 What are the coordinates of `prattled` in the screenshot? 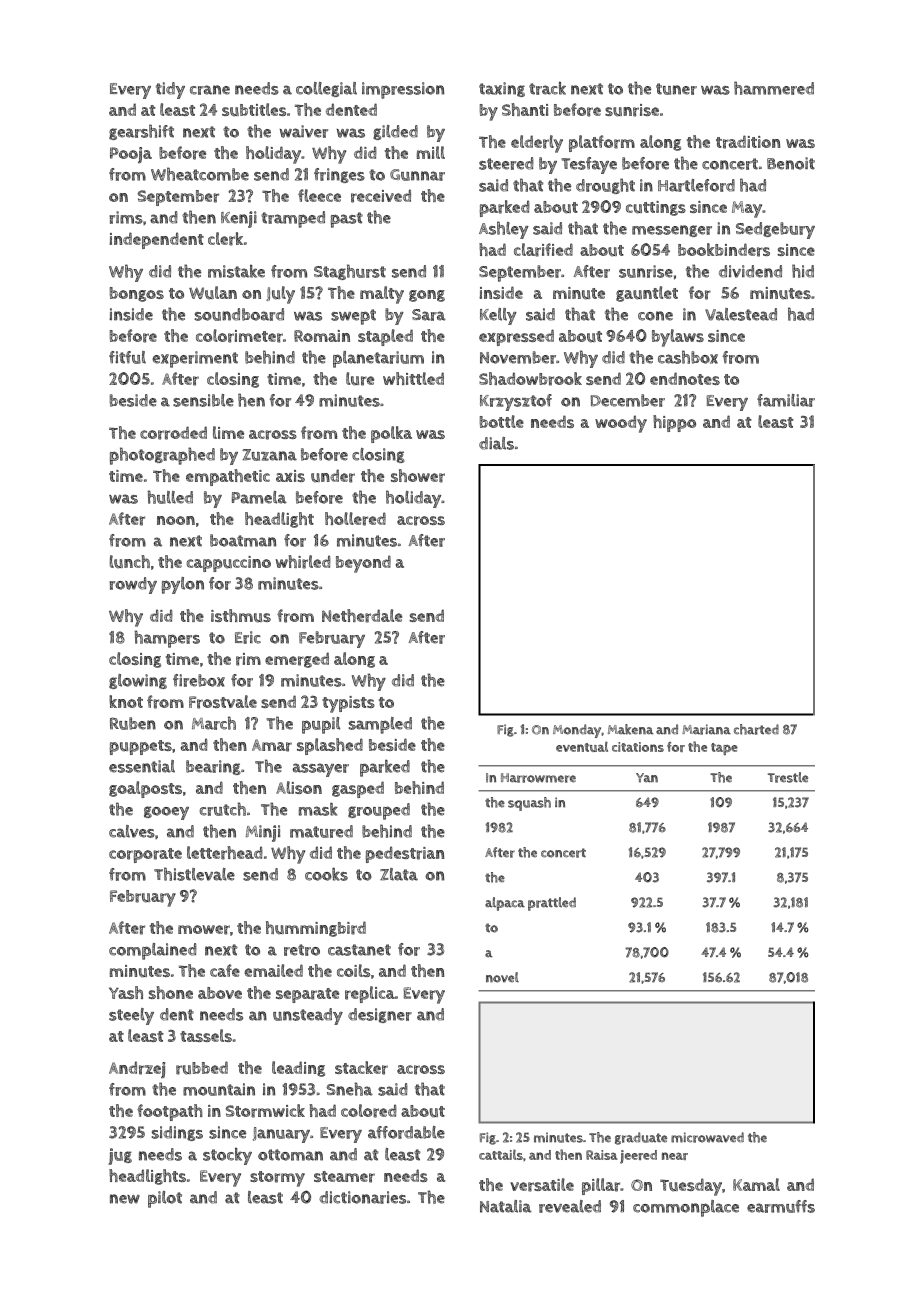 It's located at (552, 904).
